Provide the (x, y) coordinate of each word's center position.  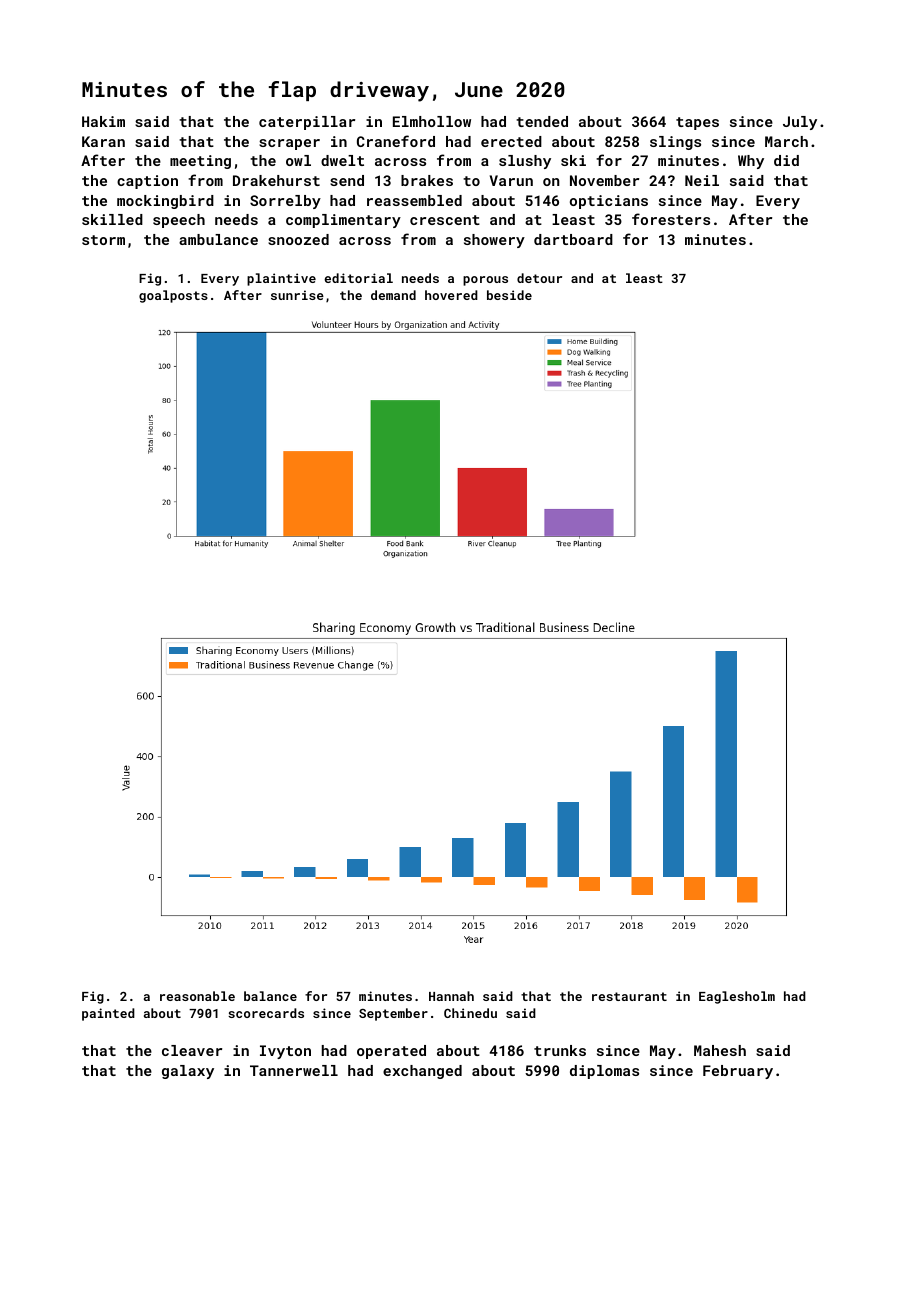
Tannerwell (294, 1070)
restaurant (629, 996)
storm (103, 240)
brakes (427, 180)
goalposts (173, 296)
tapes (697, 123)
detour (539, 278)
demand (393, 295)
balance (270, 996)
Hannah (451, 996)
